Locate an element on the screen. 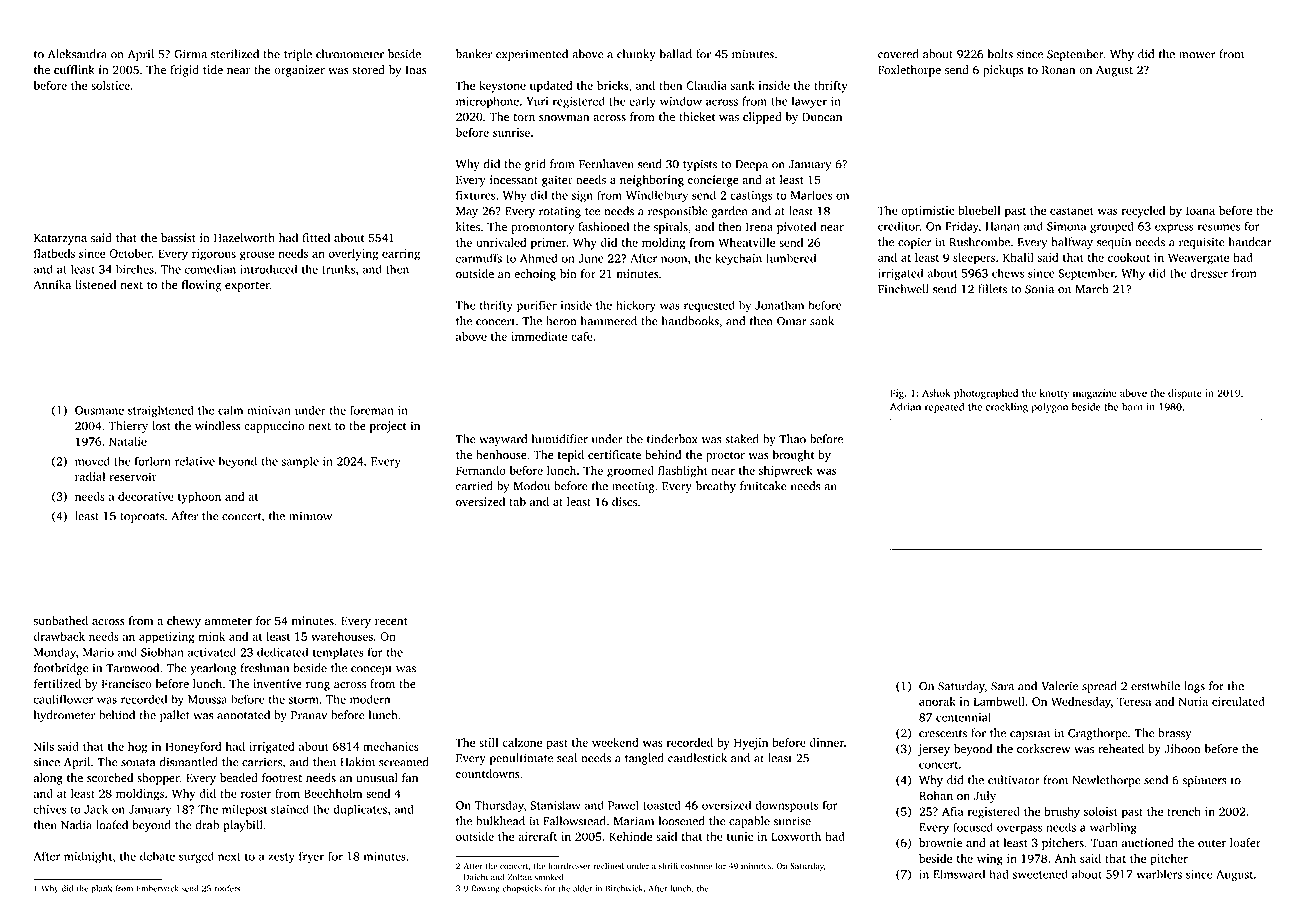 The image size is (1308, 924). weekend is located at coordinates (615, 742).
